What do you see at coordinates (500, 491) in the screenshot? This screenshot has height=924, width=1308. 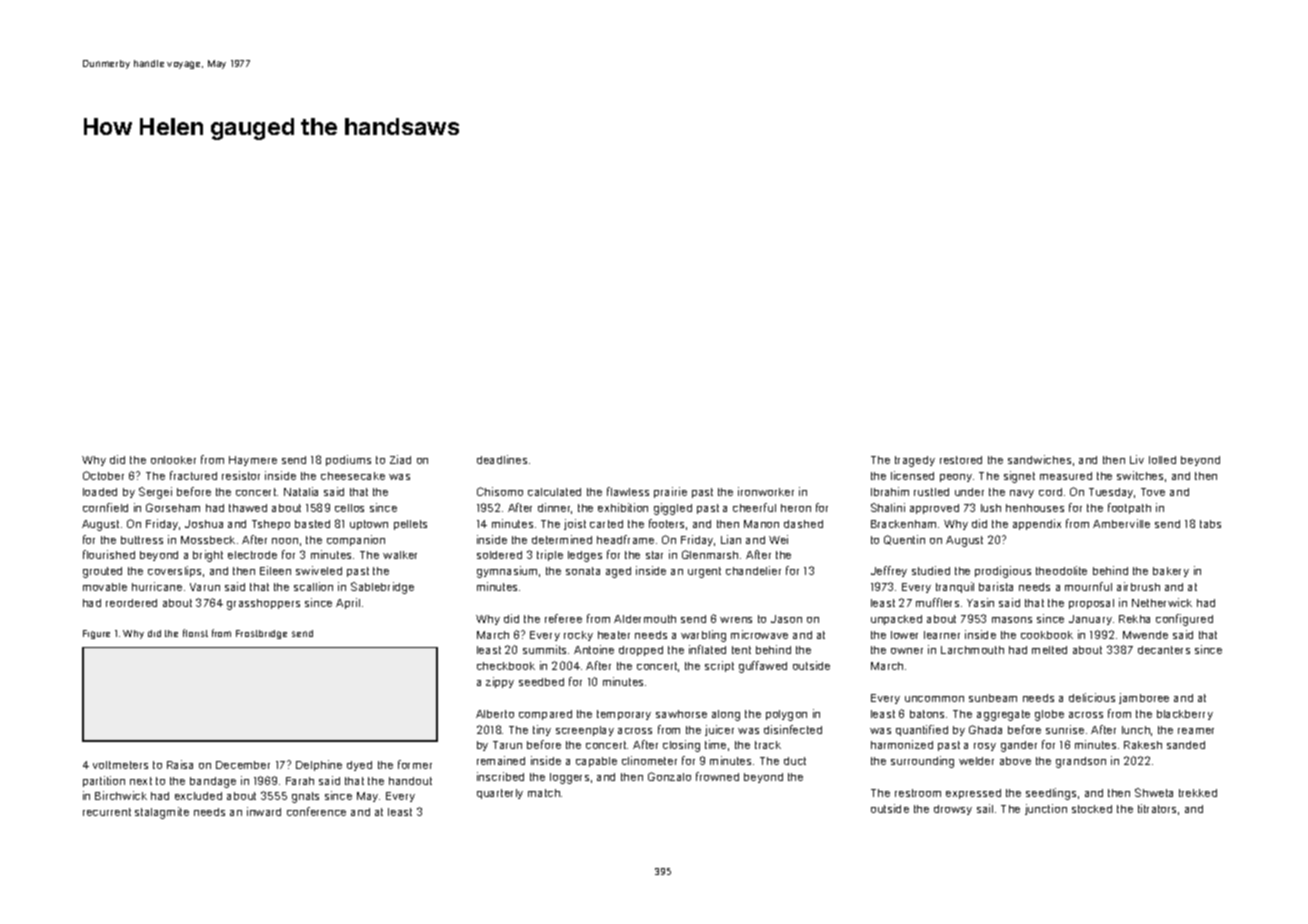 I see `Chisomo` at bounding box center [500, 491].
